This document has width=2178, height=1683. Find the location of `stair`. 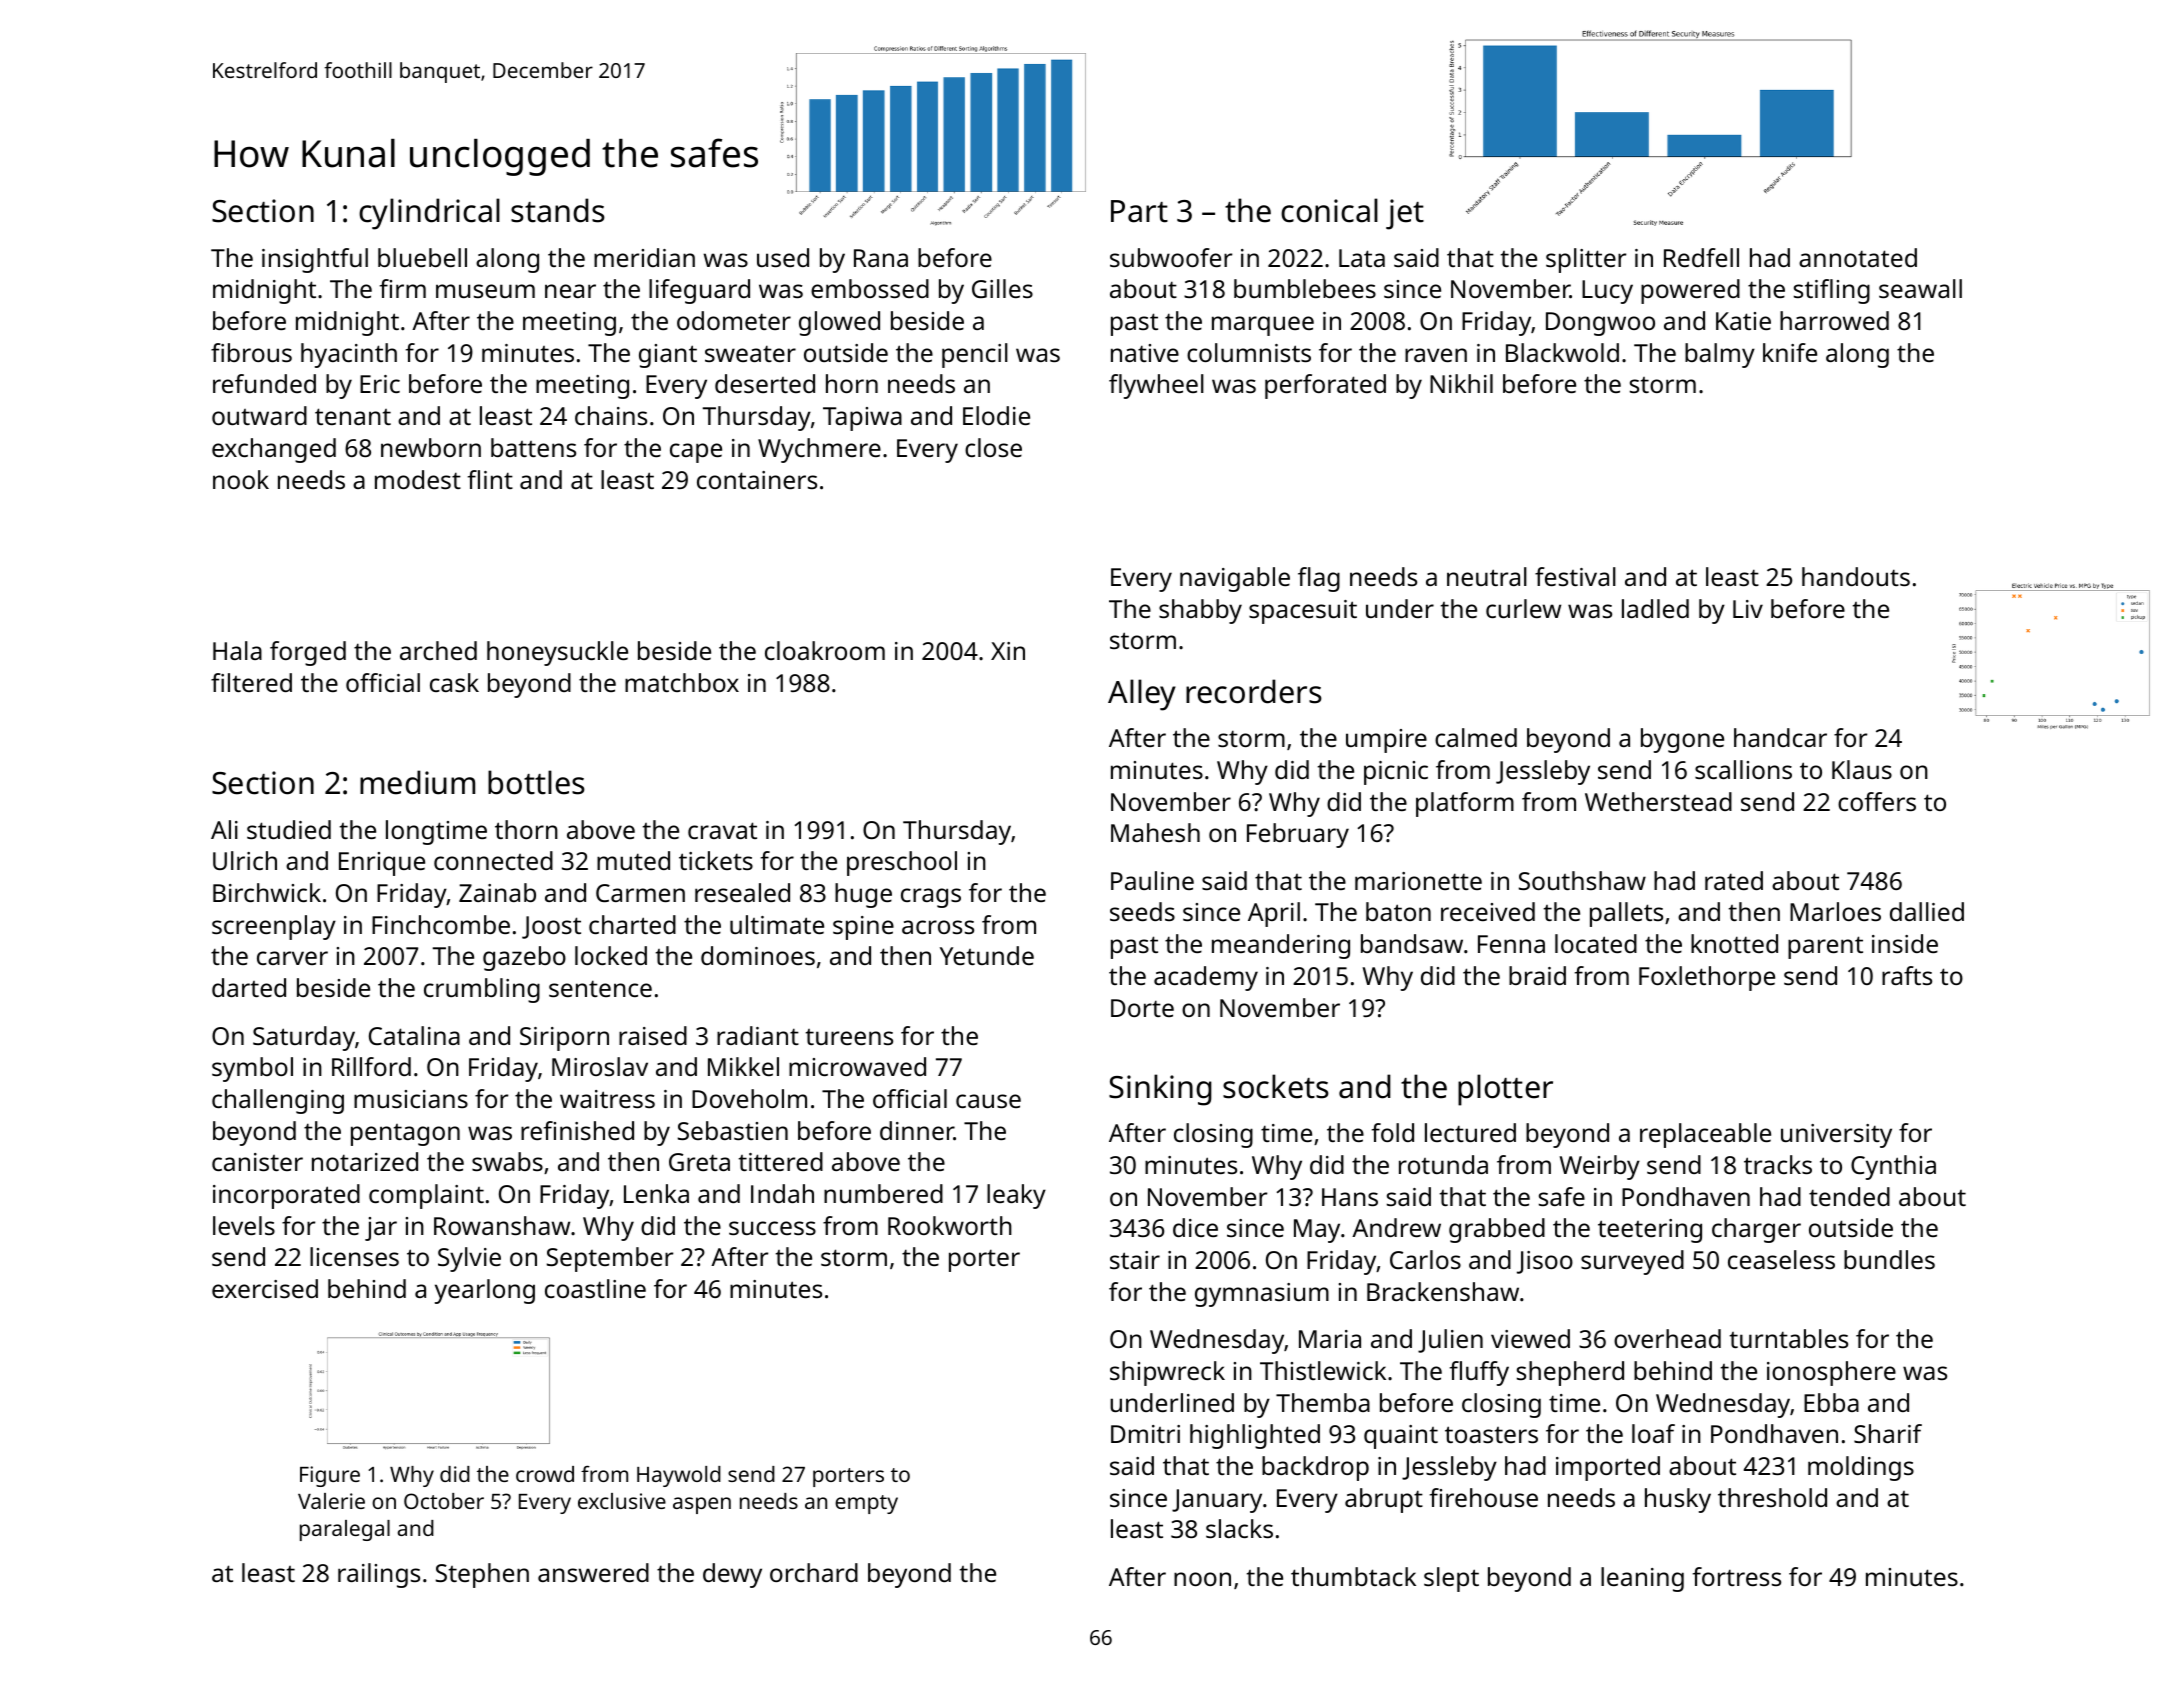

stair is located at coordinates (1135, 1260).
